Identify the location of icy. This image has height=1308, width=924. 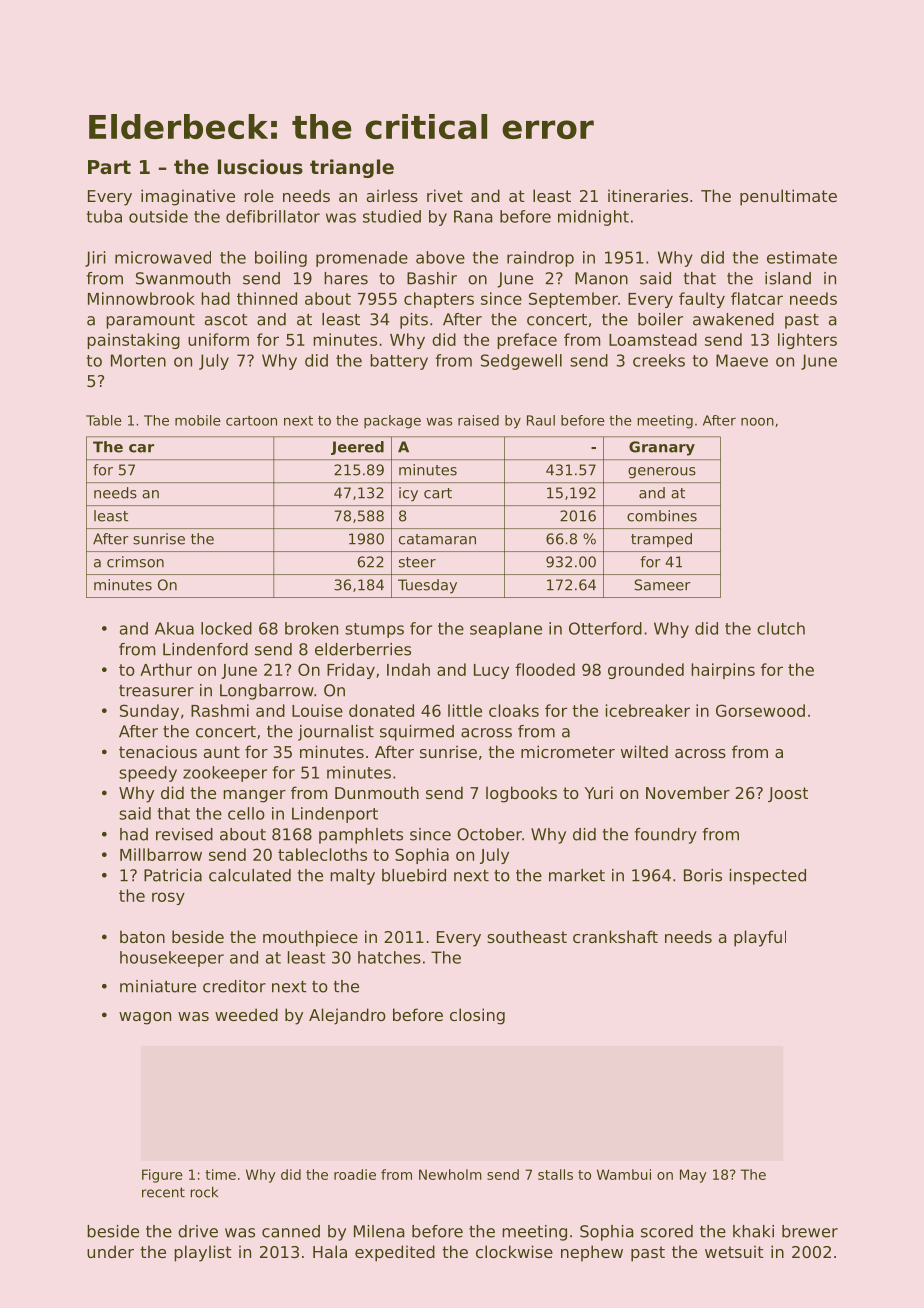
(408, 494).
